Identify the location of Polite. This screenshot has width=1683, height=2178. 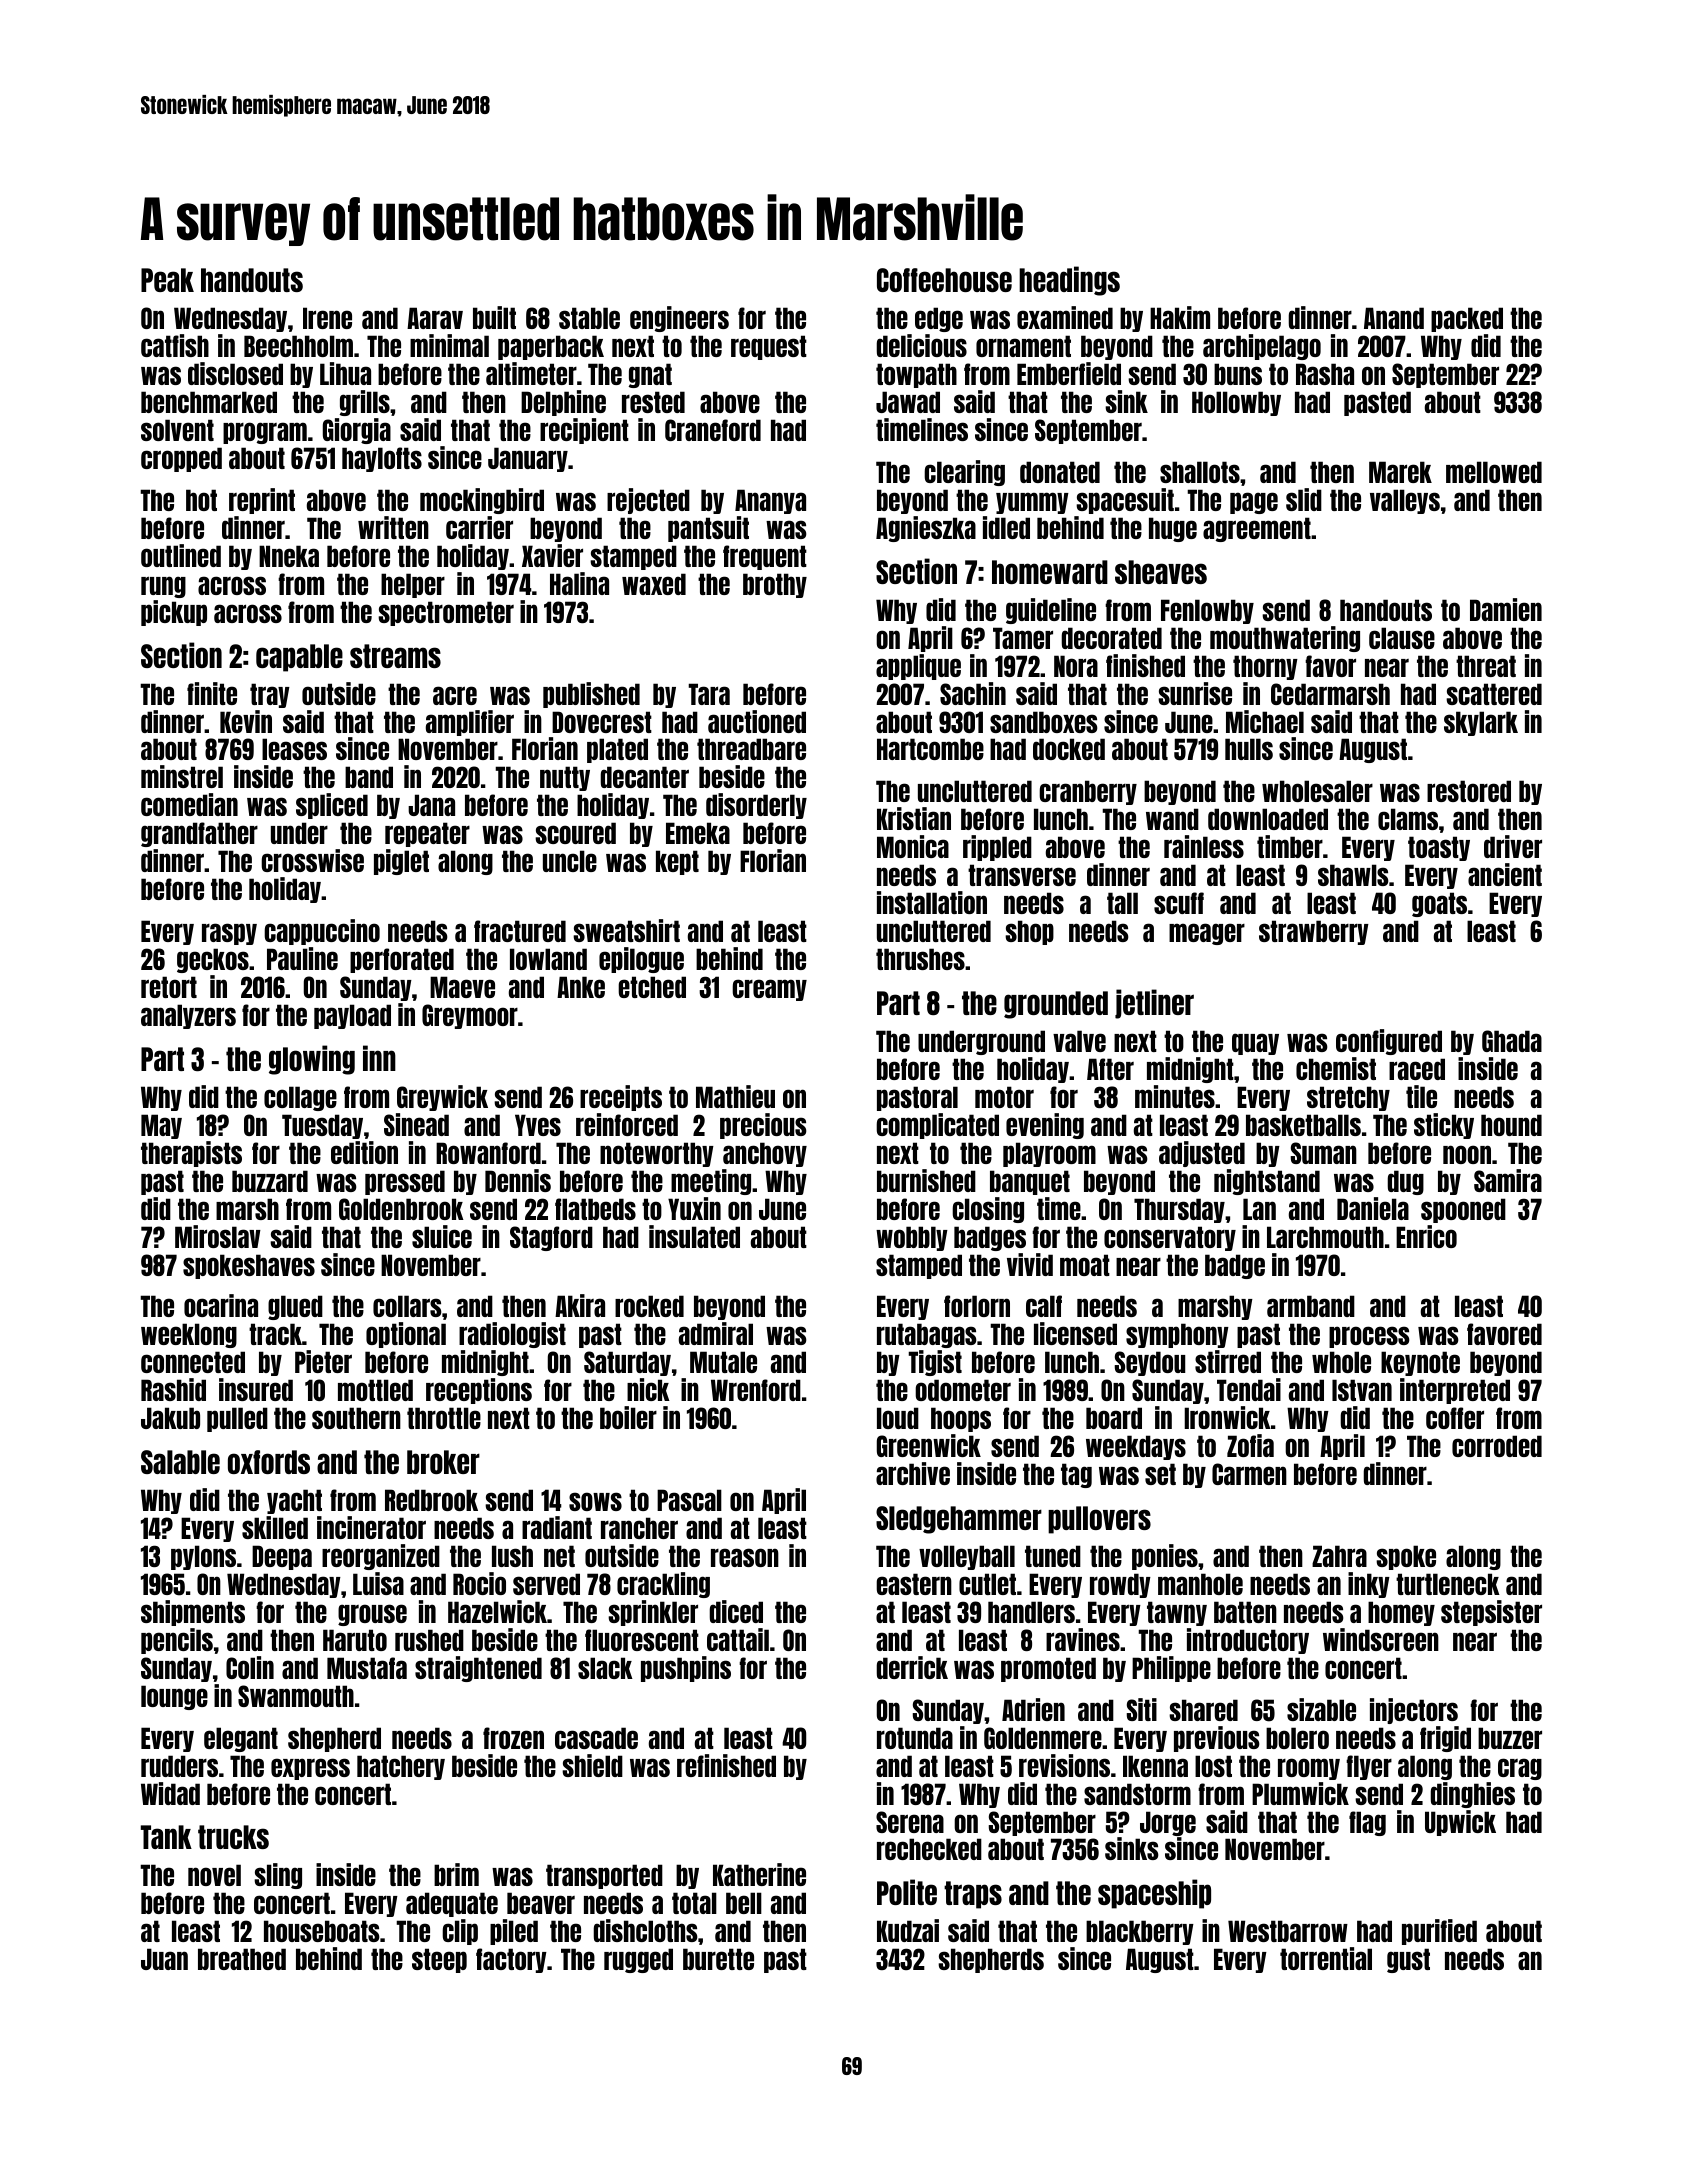
(907, 1892).
